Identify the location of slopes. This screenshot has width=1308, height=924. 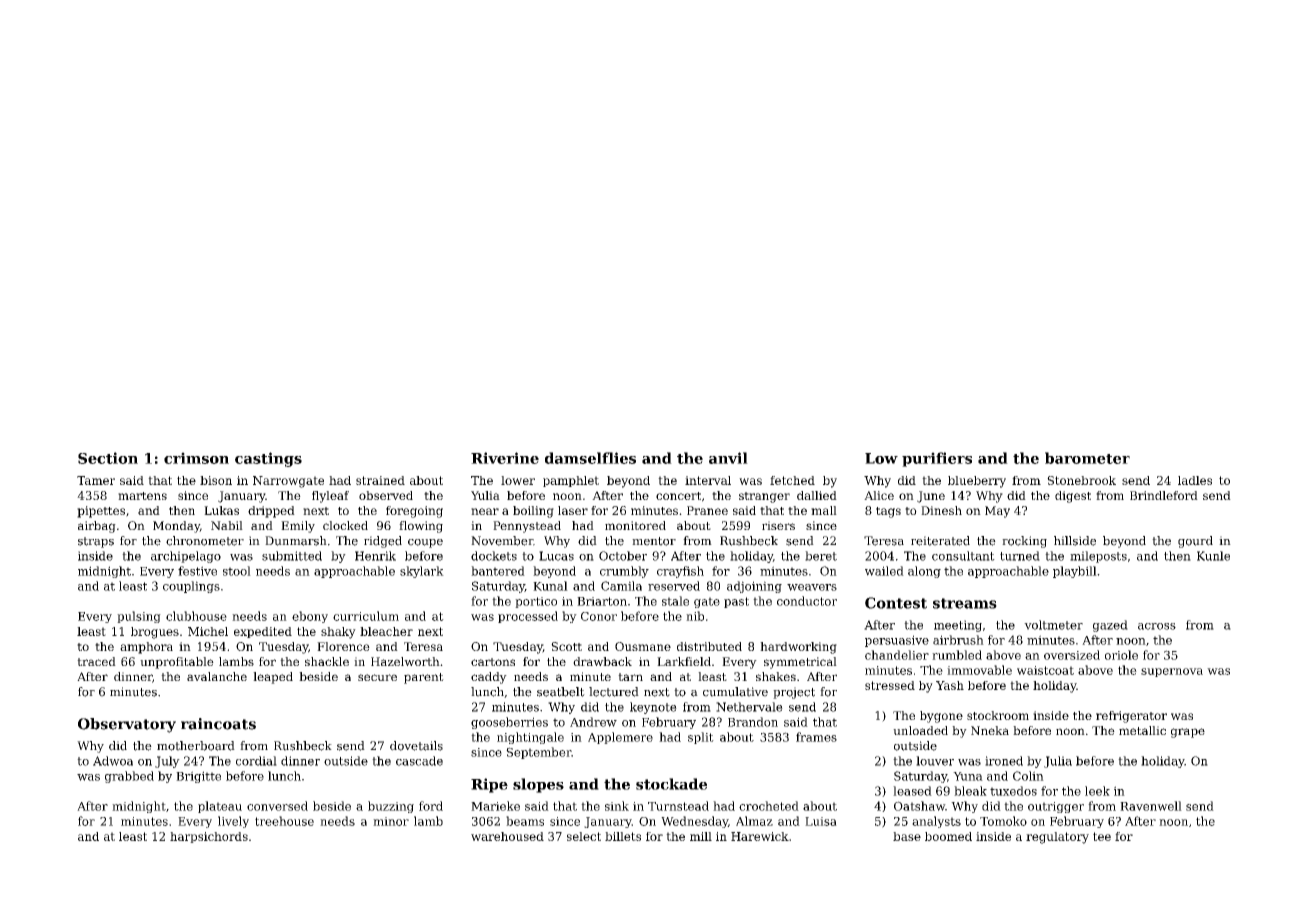
(538, 785).
